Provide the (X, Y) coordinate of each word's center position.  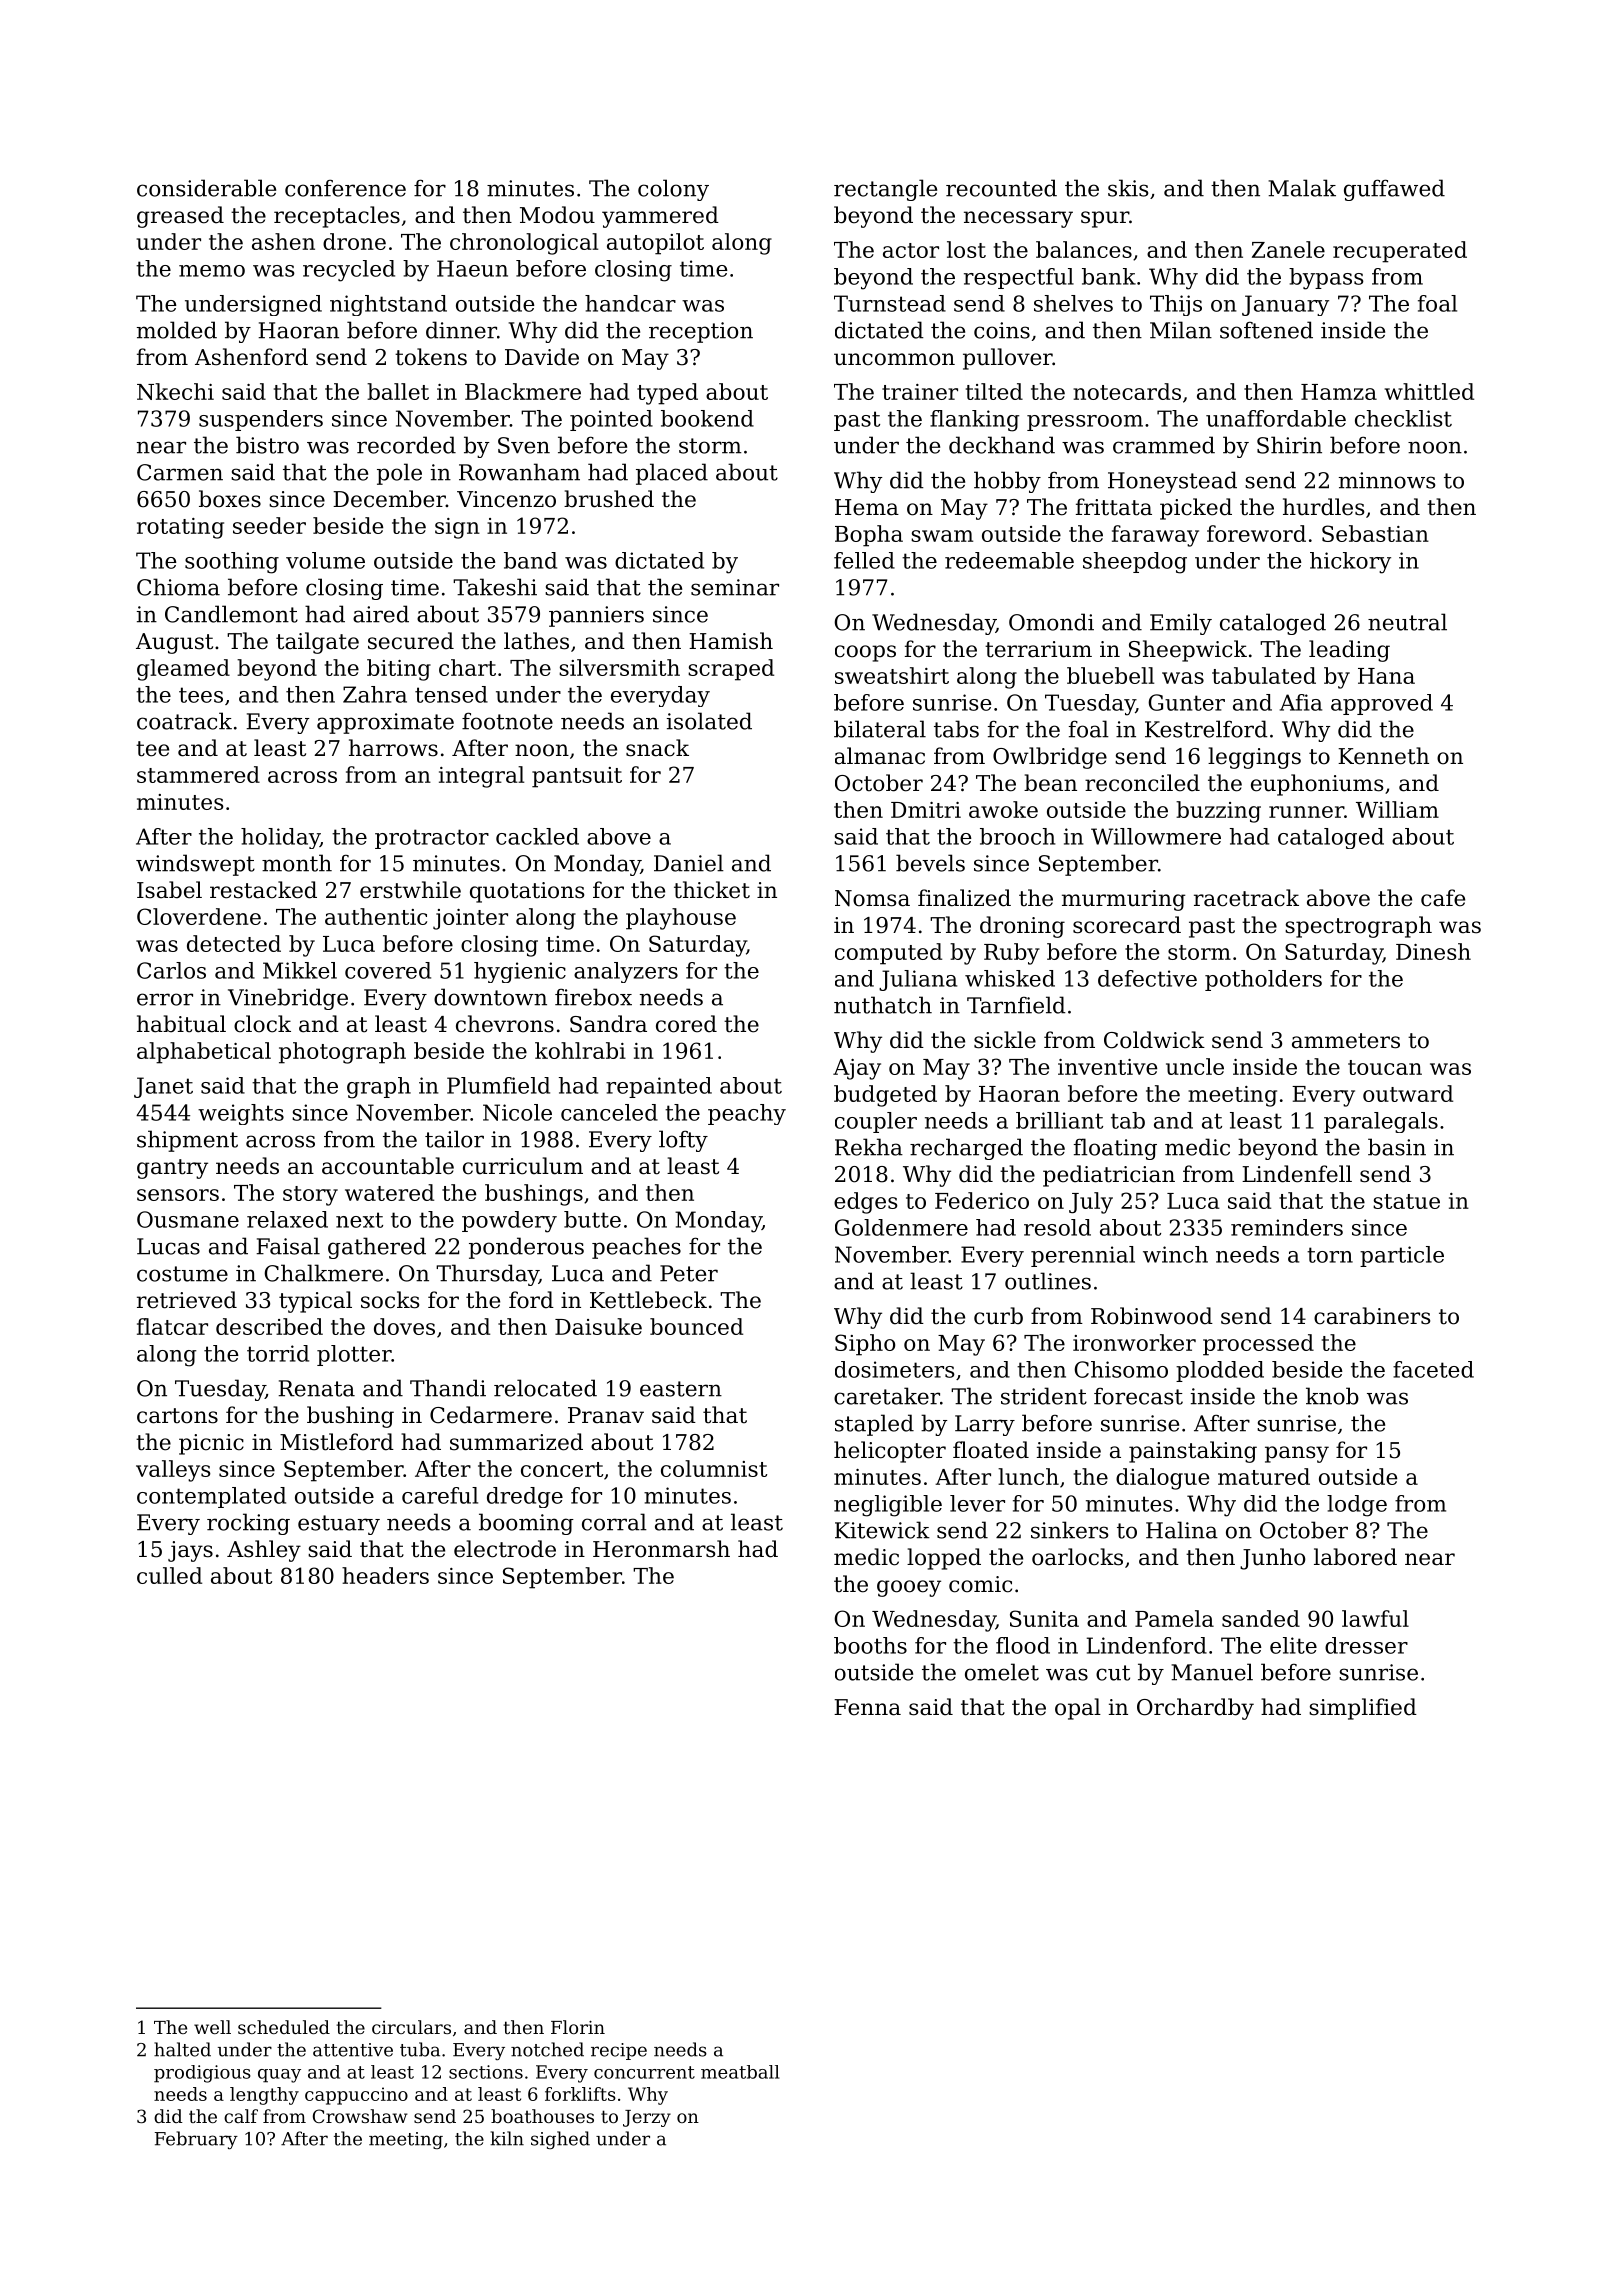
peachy (747, 1114)
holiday (280, 838)
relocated (545, 1388)
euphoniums (1317, 785)
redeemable (1009, 560)
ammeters (1346, 1041)
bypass (1326, 279)
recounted (1001, 188)
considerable (206, 188)
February (196, 2140)
